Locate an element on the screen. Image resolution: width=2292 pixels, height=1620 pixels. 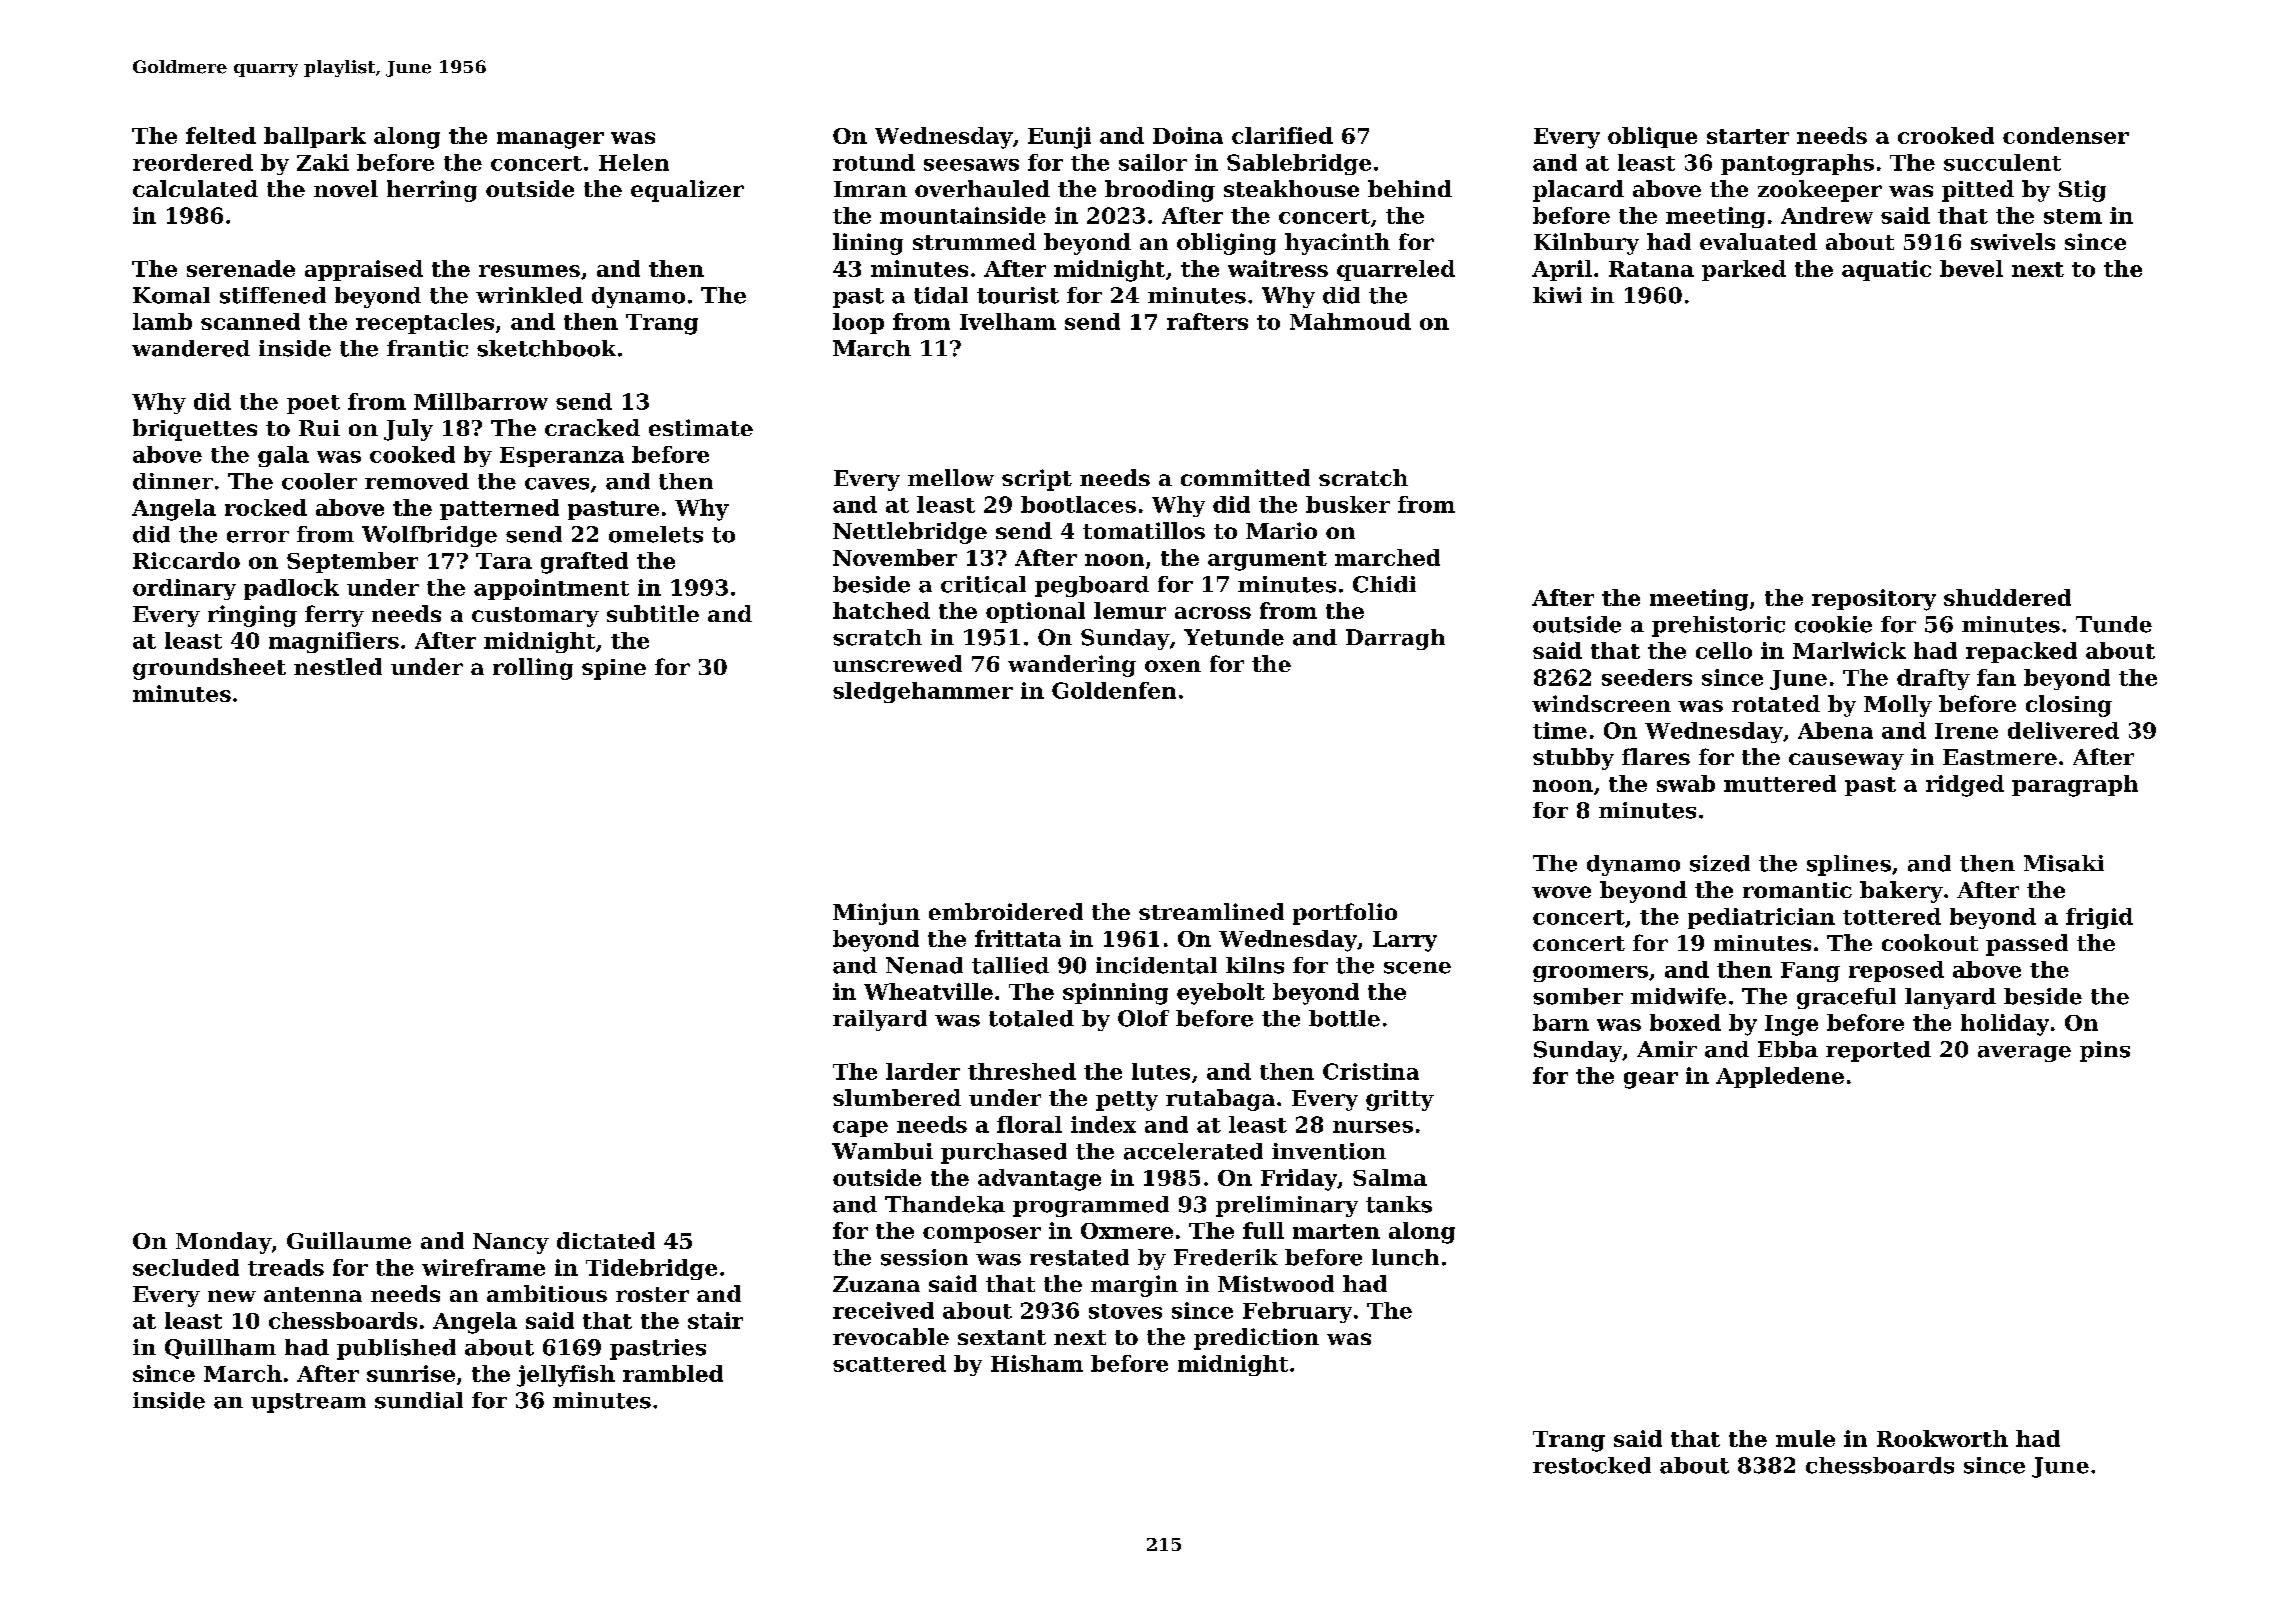
rolling is located at coordinates (533, 669).
